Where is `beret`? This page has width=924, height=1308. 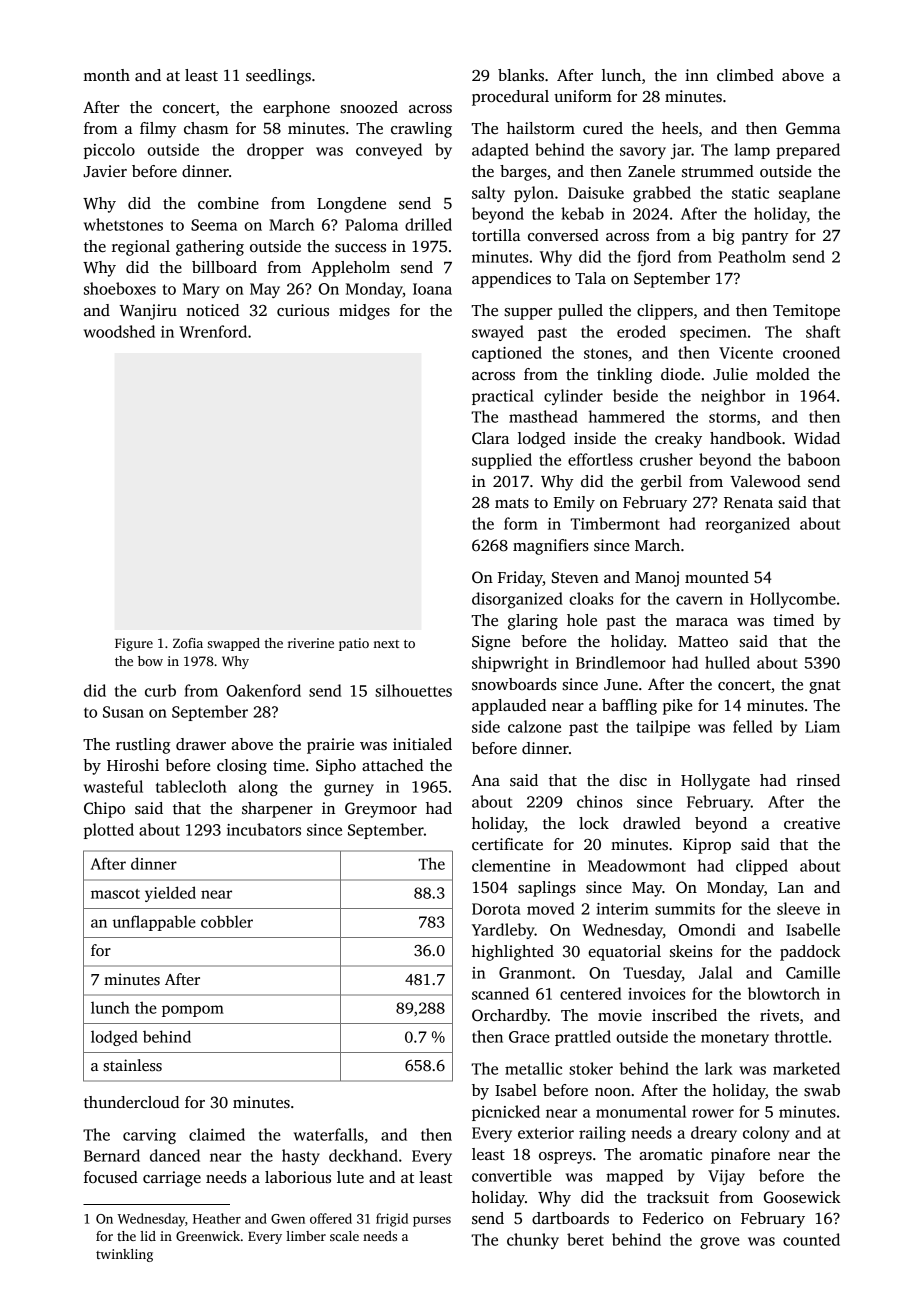
beret is located at coordinates (585, 1239).
